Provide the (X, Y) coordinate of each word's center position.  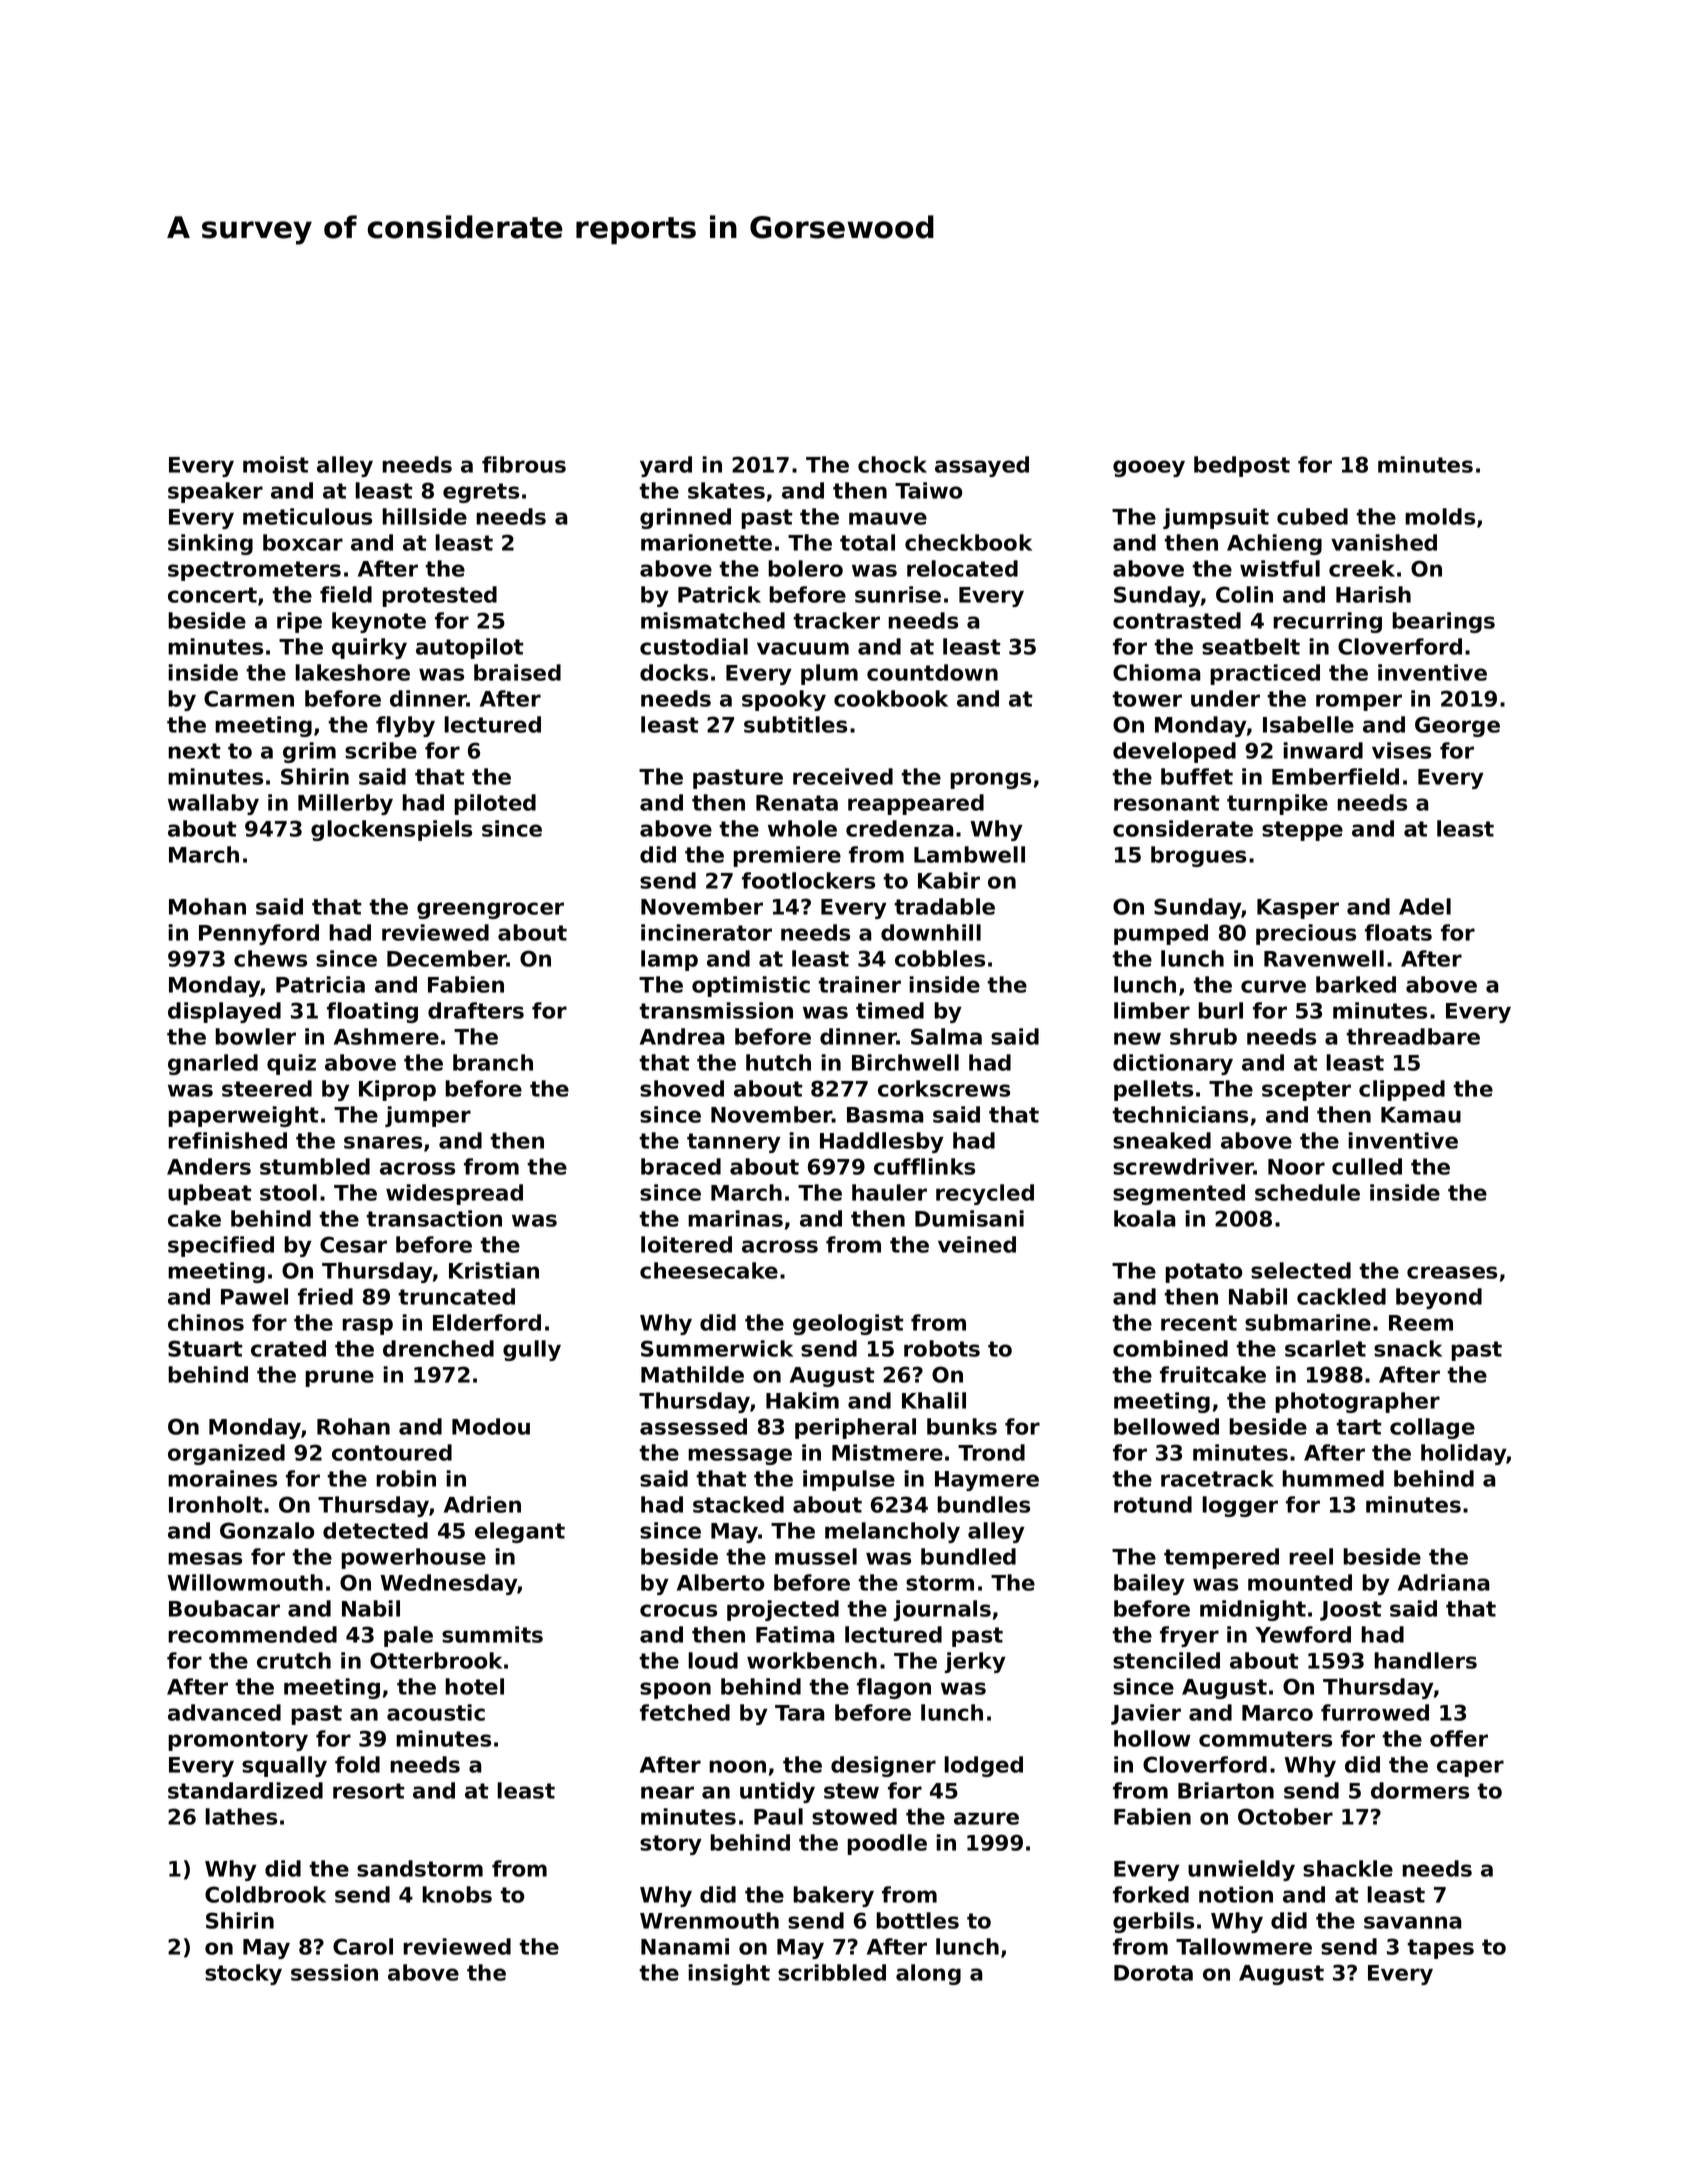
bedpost (1242, 466)
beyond (1439, 1298)
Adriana (1444, 1582)
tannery (734, 1143)
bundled (968, 1556)
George (1457, 726)
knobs (457, 1894)
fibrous (524, 464)
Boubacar (224, 1608)
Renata (797, 803)
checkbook (968, 542)
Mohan (207, 906)
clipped (1402, 1090)
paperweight (243, 1116)
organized (226, 1454)
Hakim (802, 1400)
